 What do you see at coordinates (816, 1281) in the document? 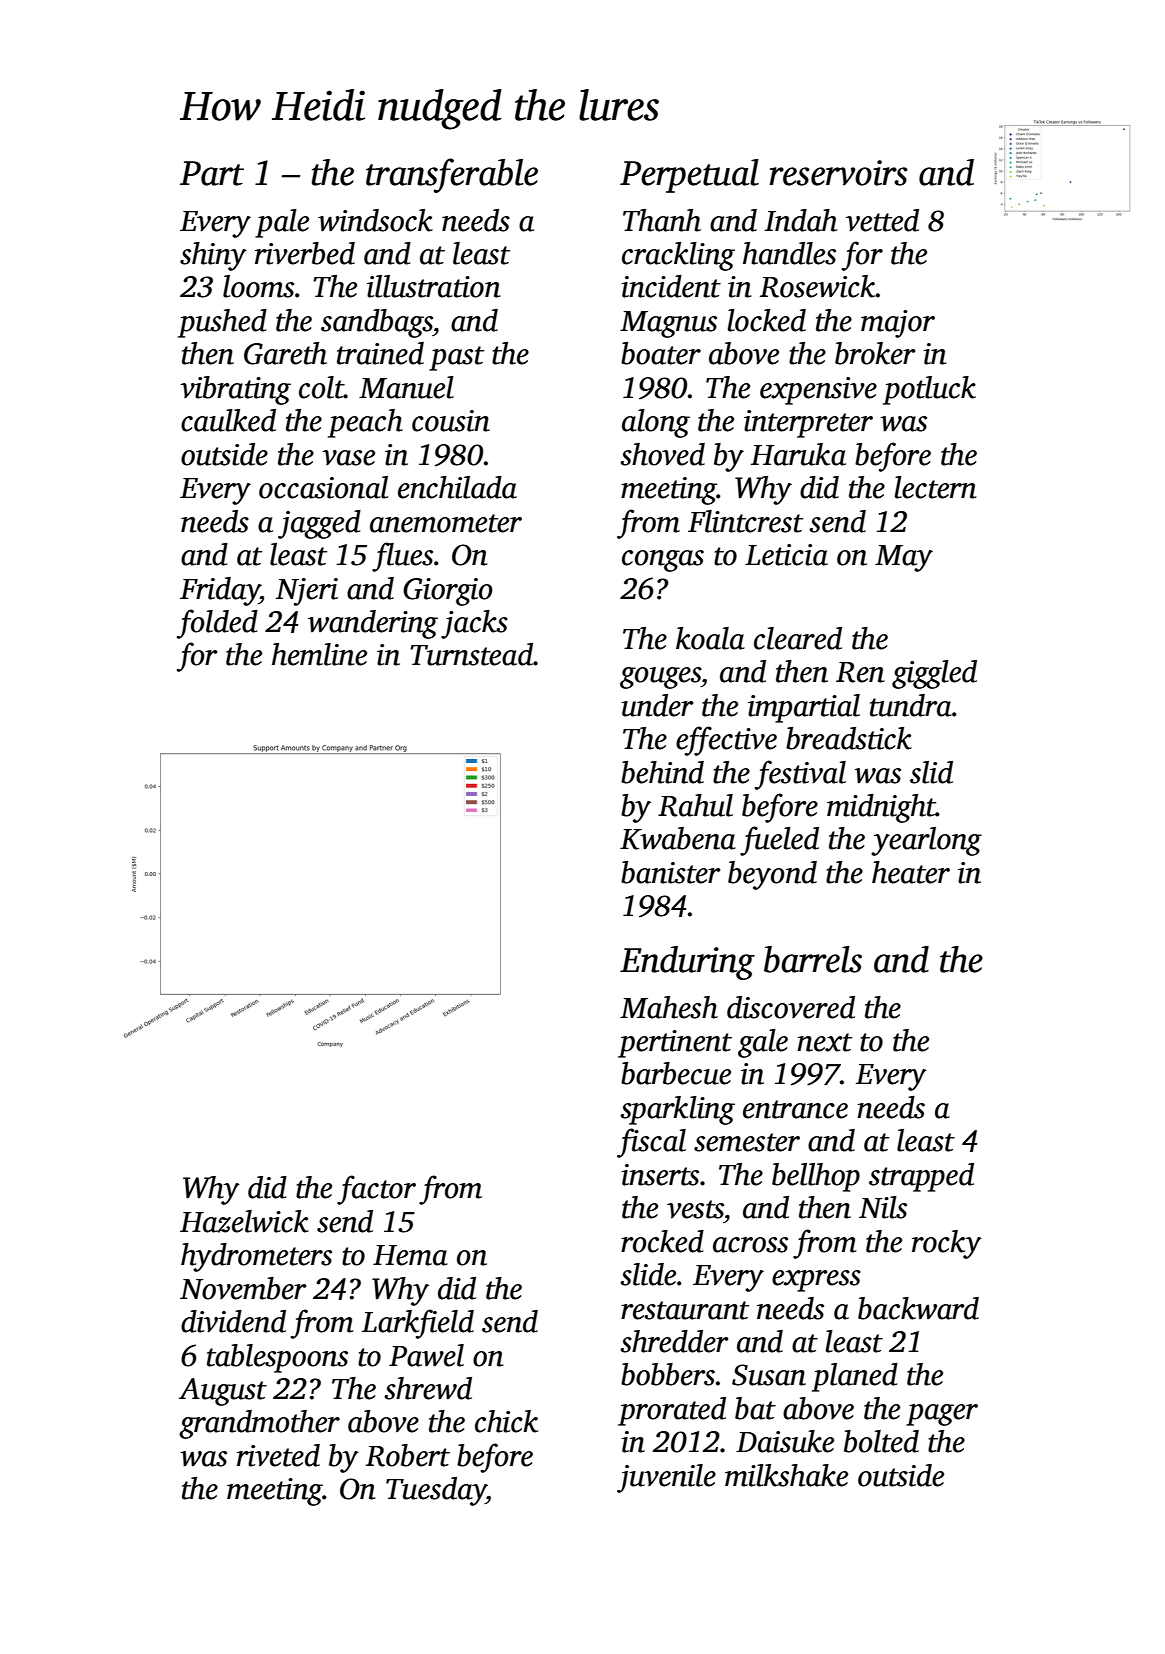
I see `express` at bounding box center [816, 1281].
